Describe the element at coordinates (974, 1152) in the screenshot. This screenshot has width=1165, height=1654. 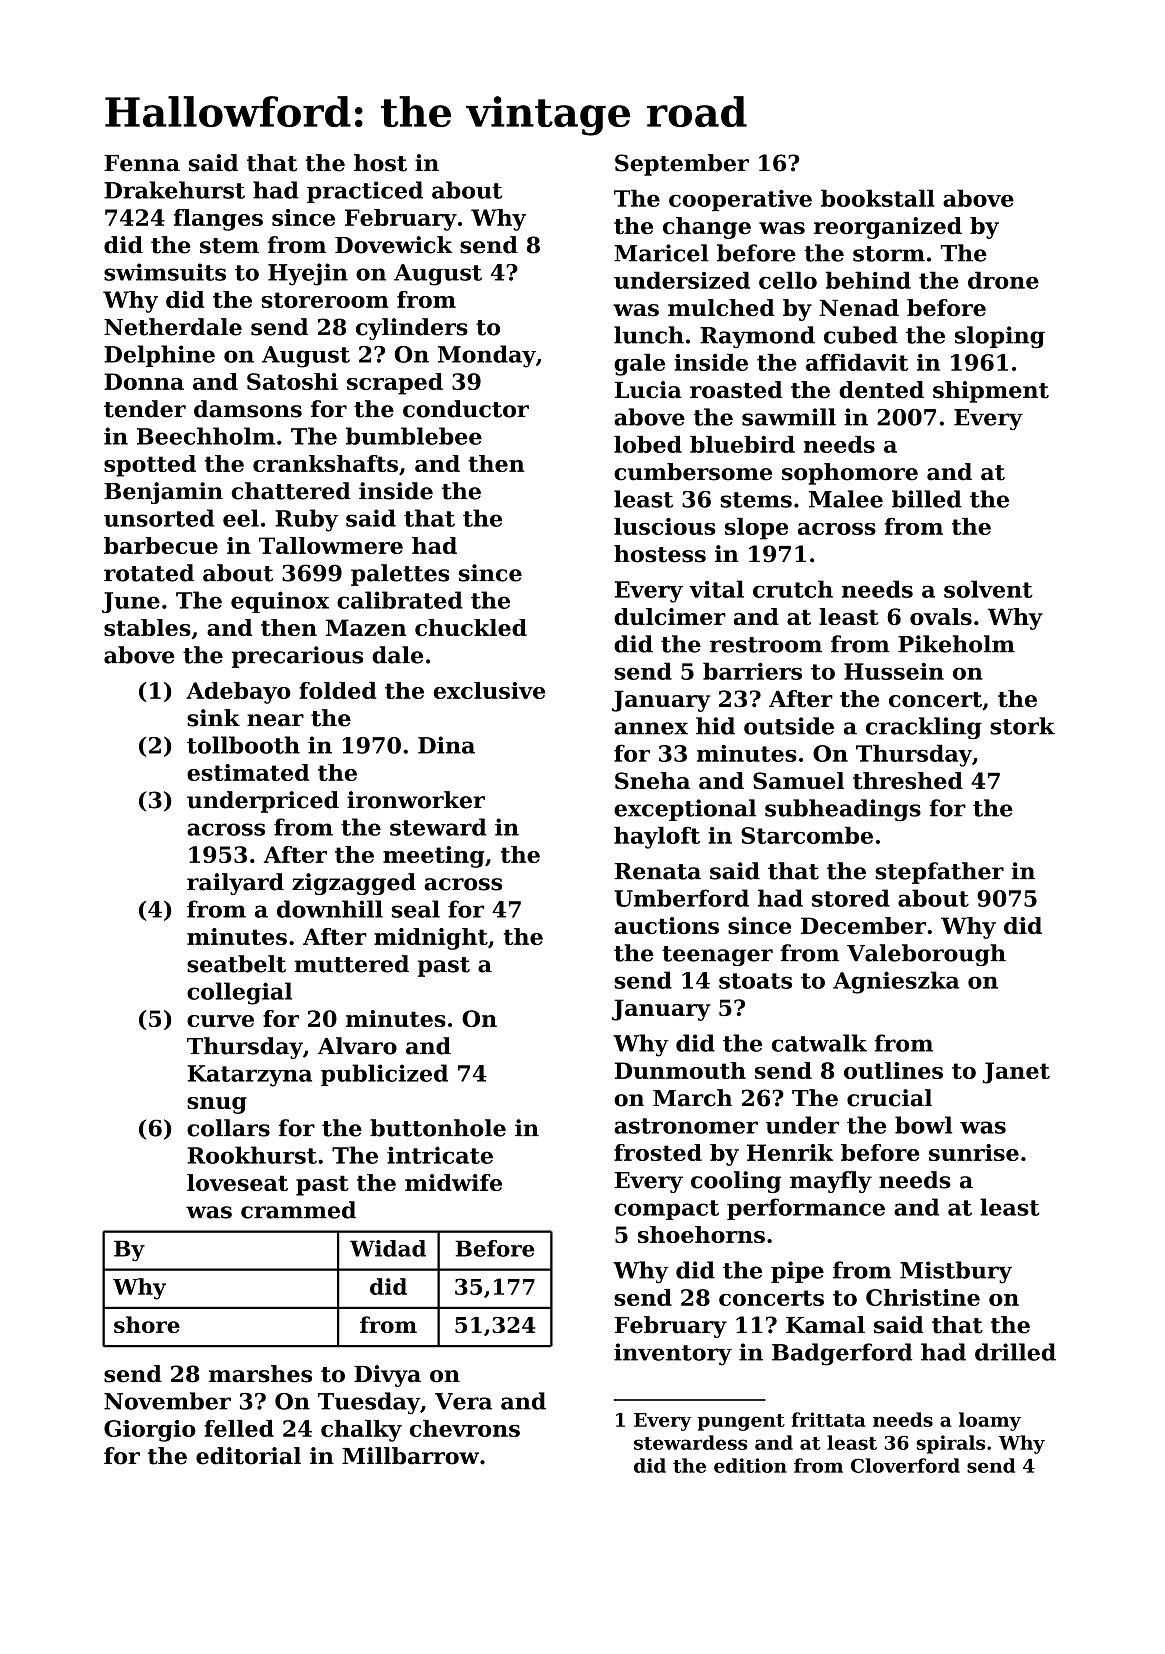
I see `sunrise` at that location.
